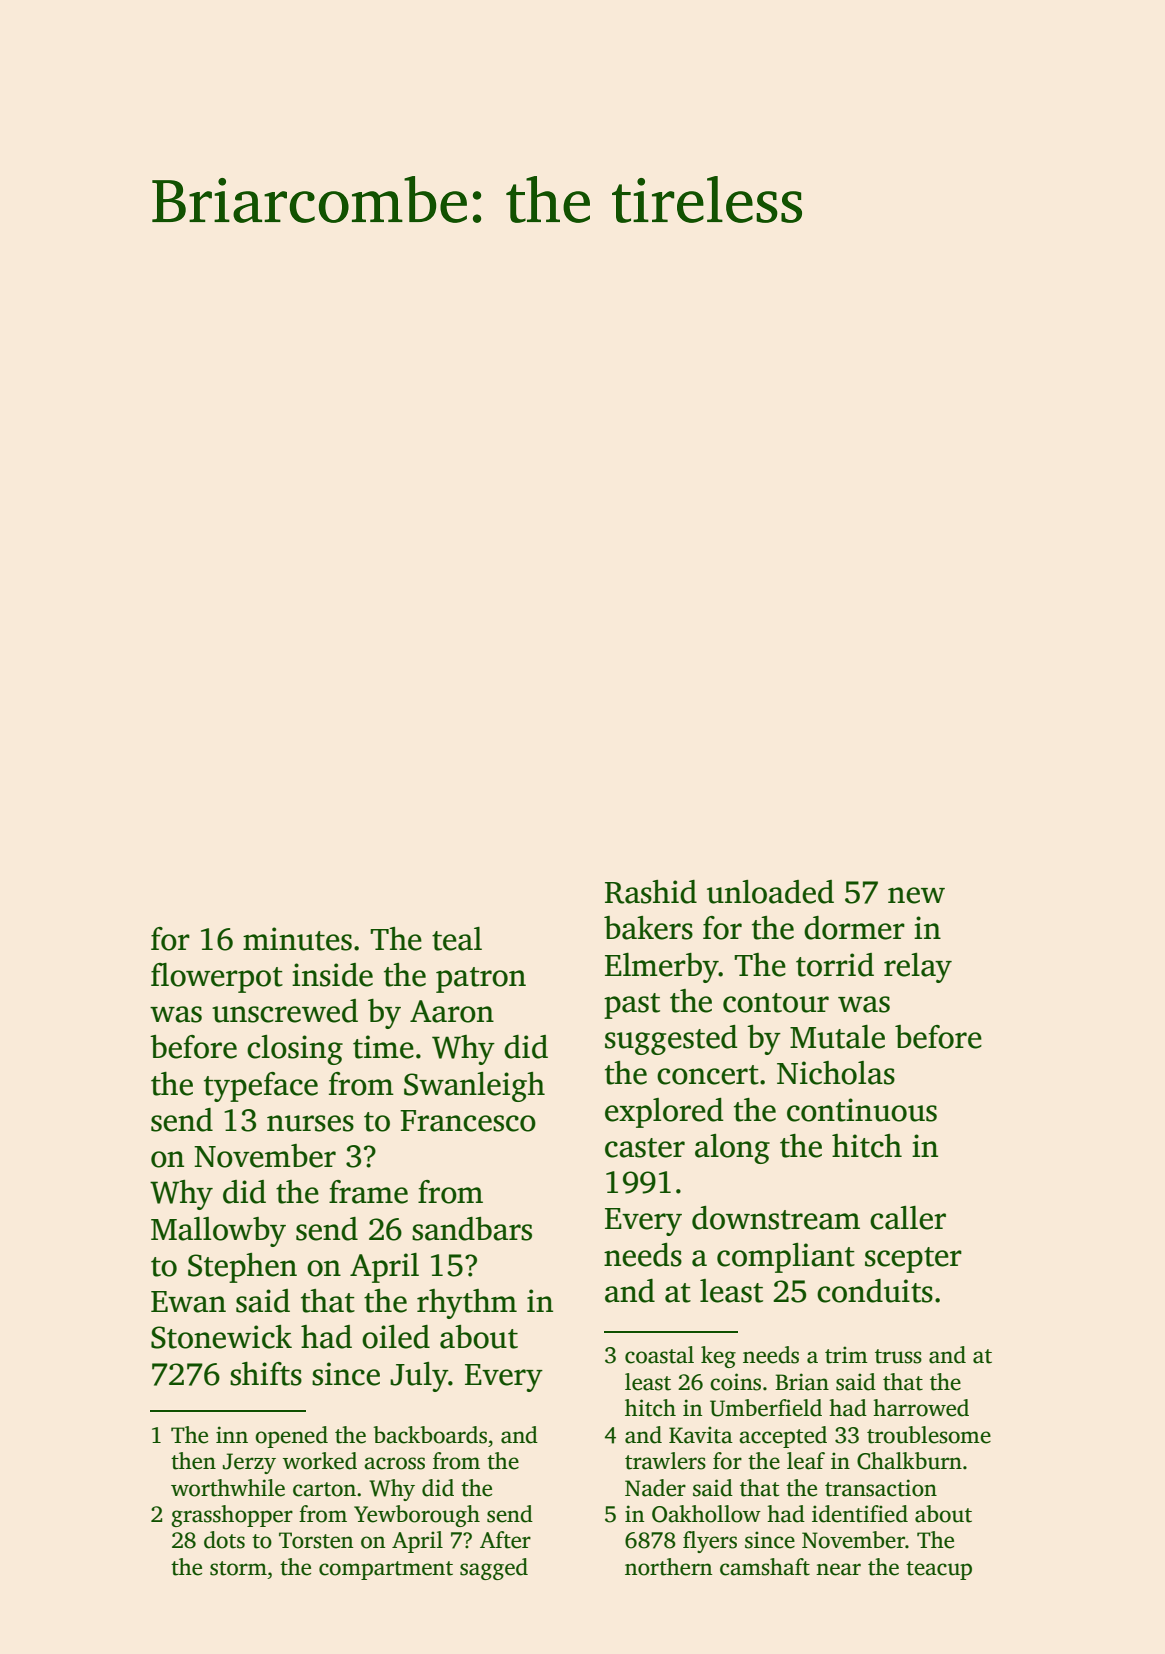 The height and width of the image is (1654, 1165). Describe the element at coordinates (651, 892) in the image. I see `Rashid` at that location.
